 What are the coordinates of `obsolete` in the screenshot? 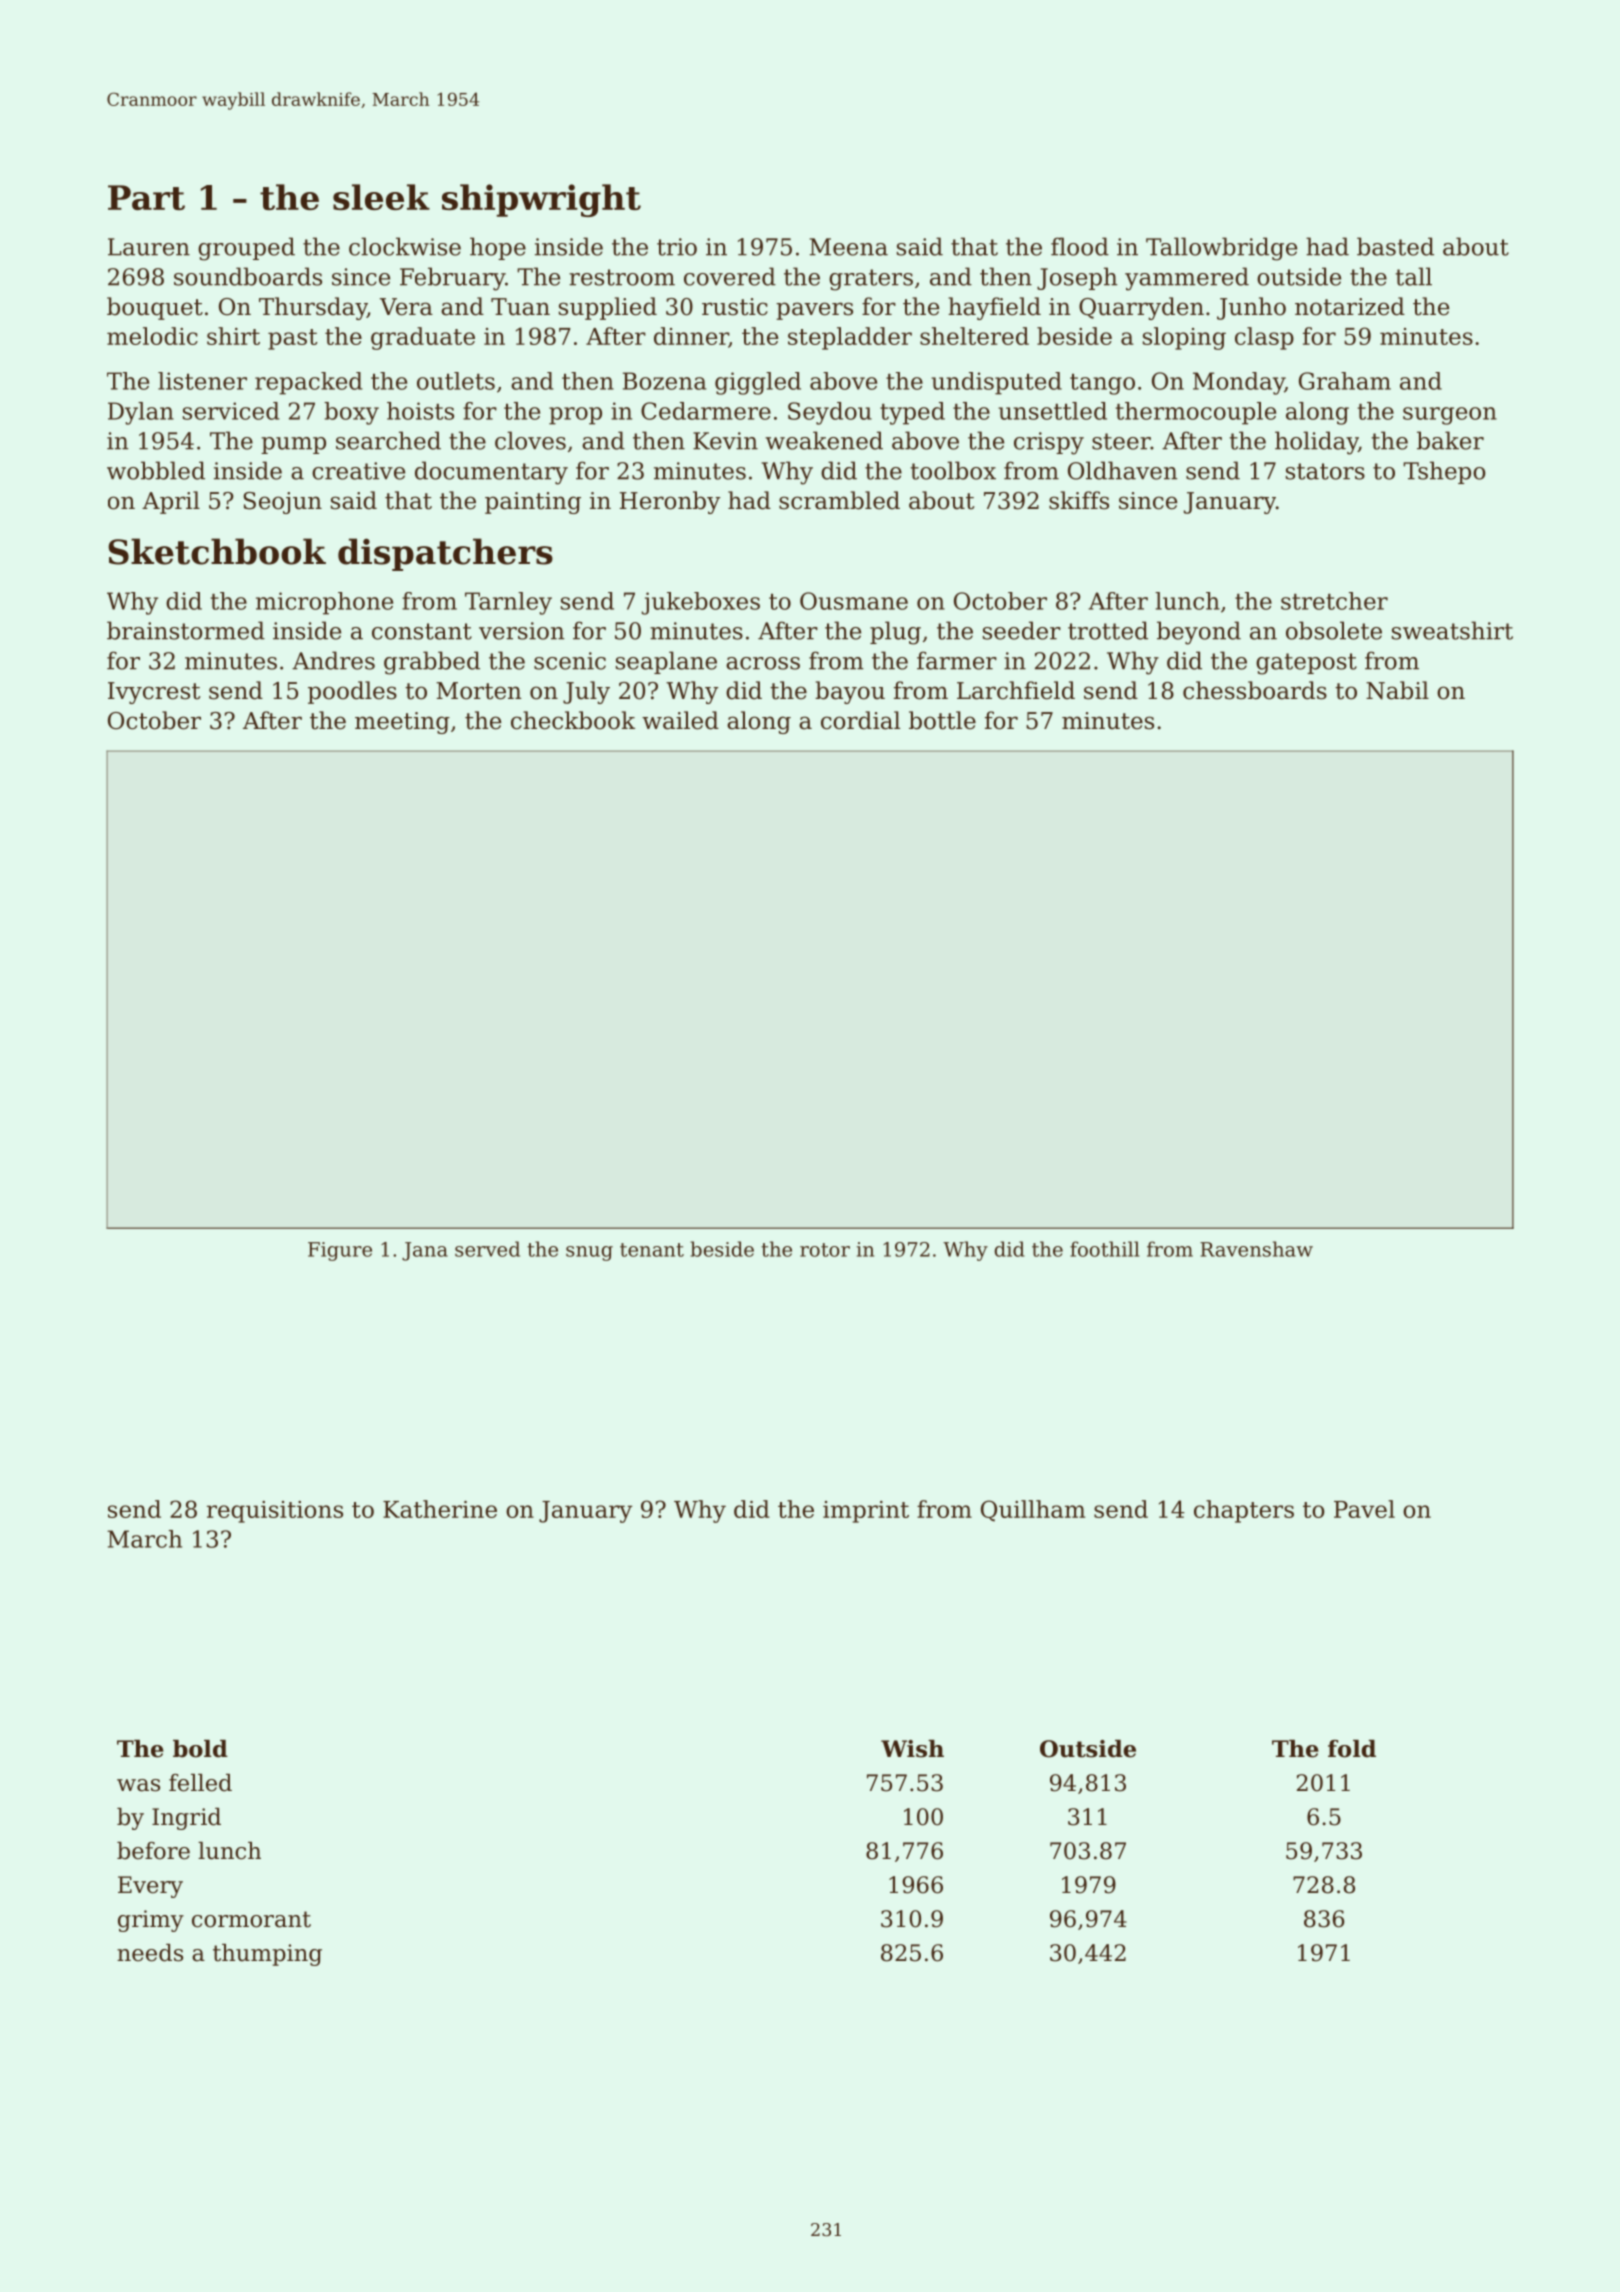 It's located at (1334, 630).
